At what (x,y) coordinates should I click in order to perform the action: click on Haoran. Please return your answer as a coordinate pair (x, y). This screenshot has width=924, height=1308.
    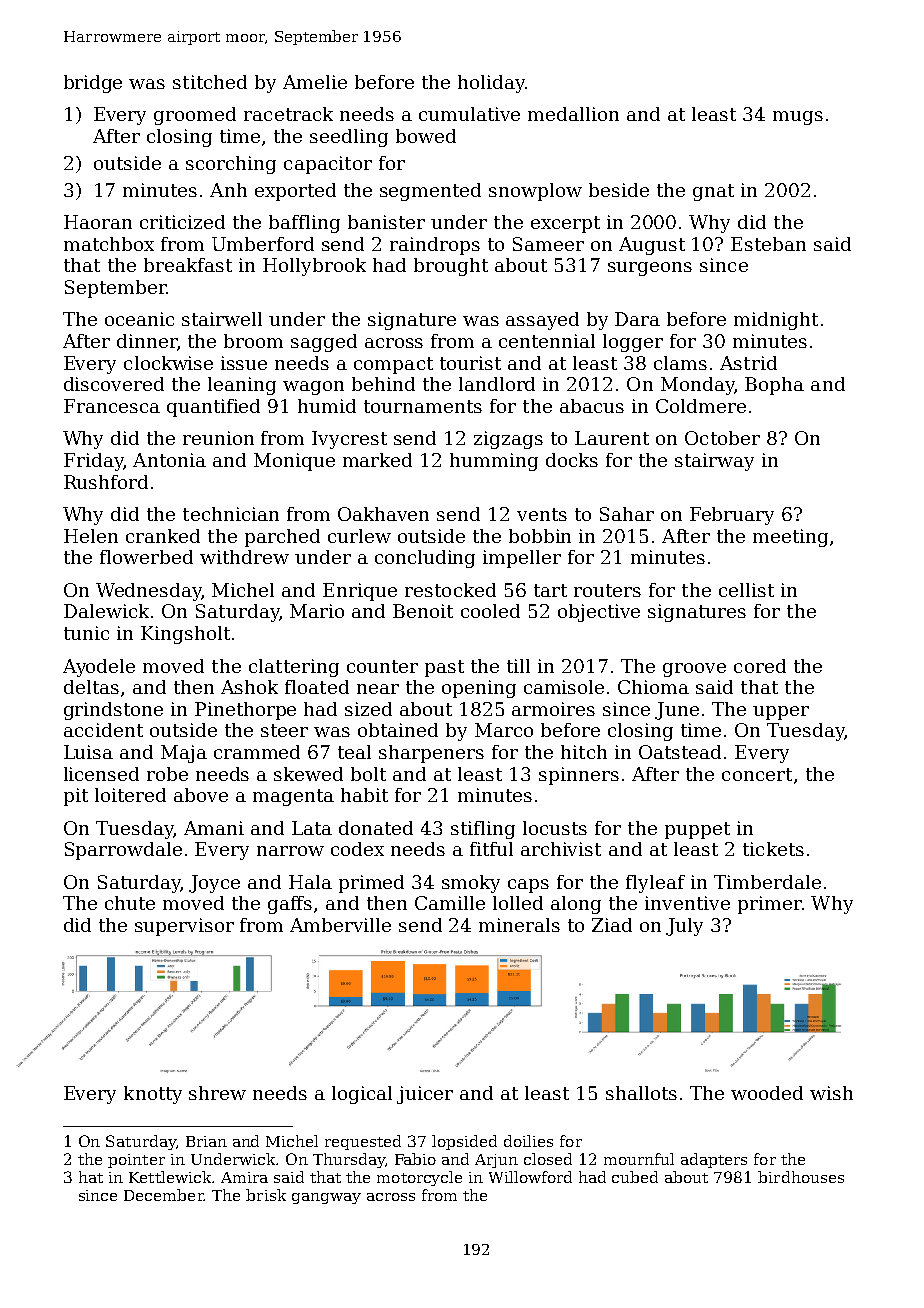
    Looking at the image, I should click on (98, 222).
